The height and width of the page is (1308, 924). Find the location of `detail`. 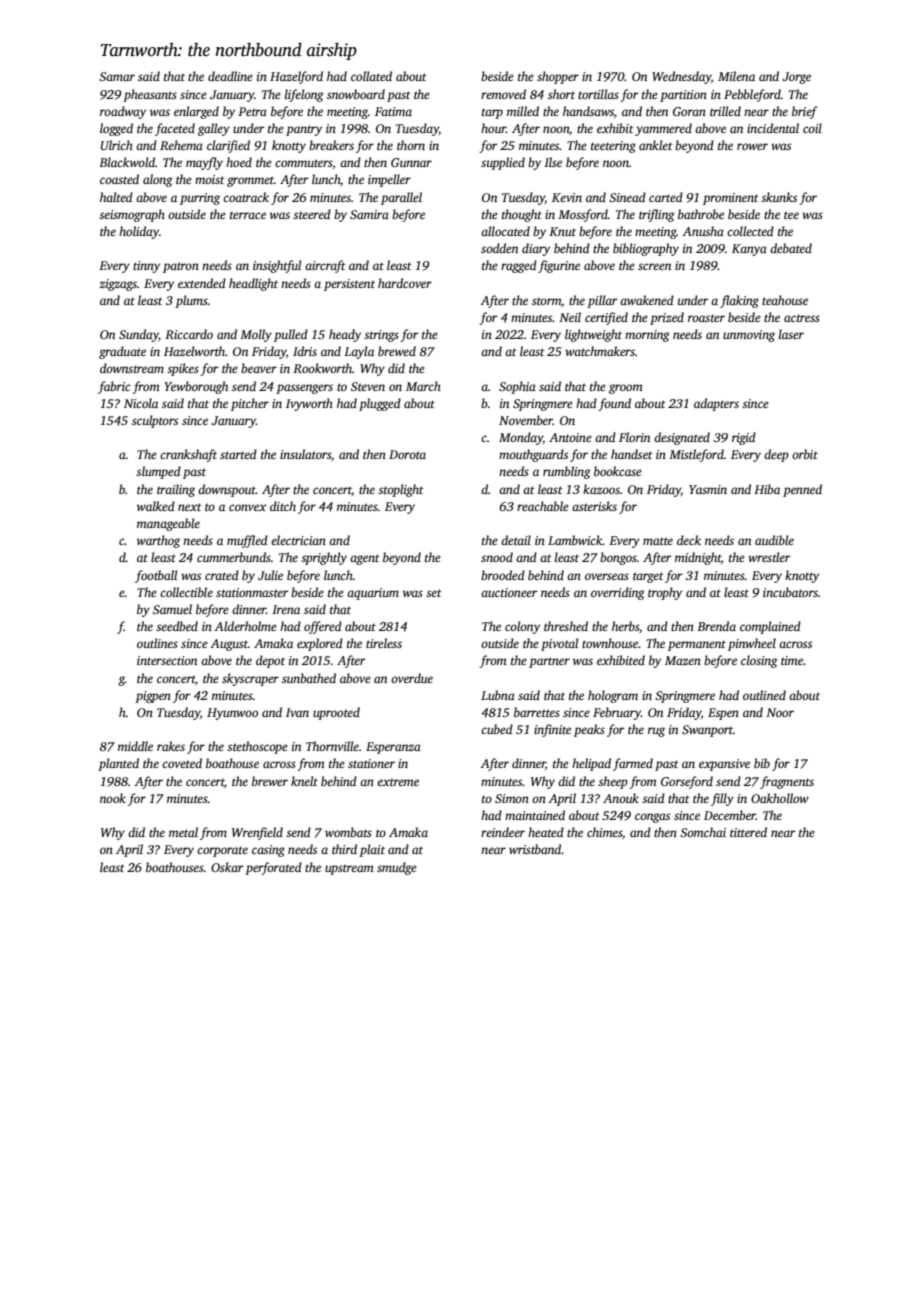

detail is located at coordinates (516, 540).
